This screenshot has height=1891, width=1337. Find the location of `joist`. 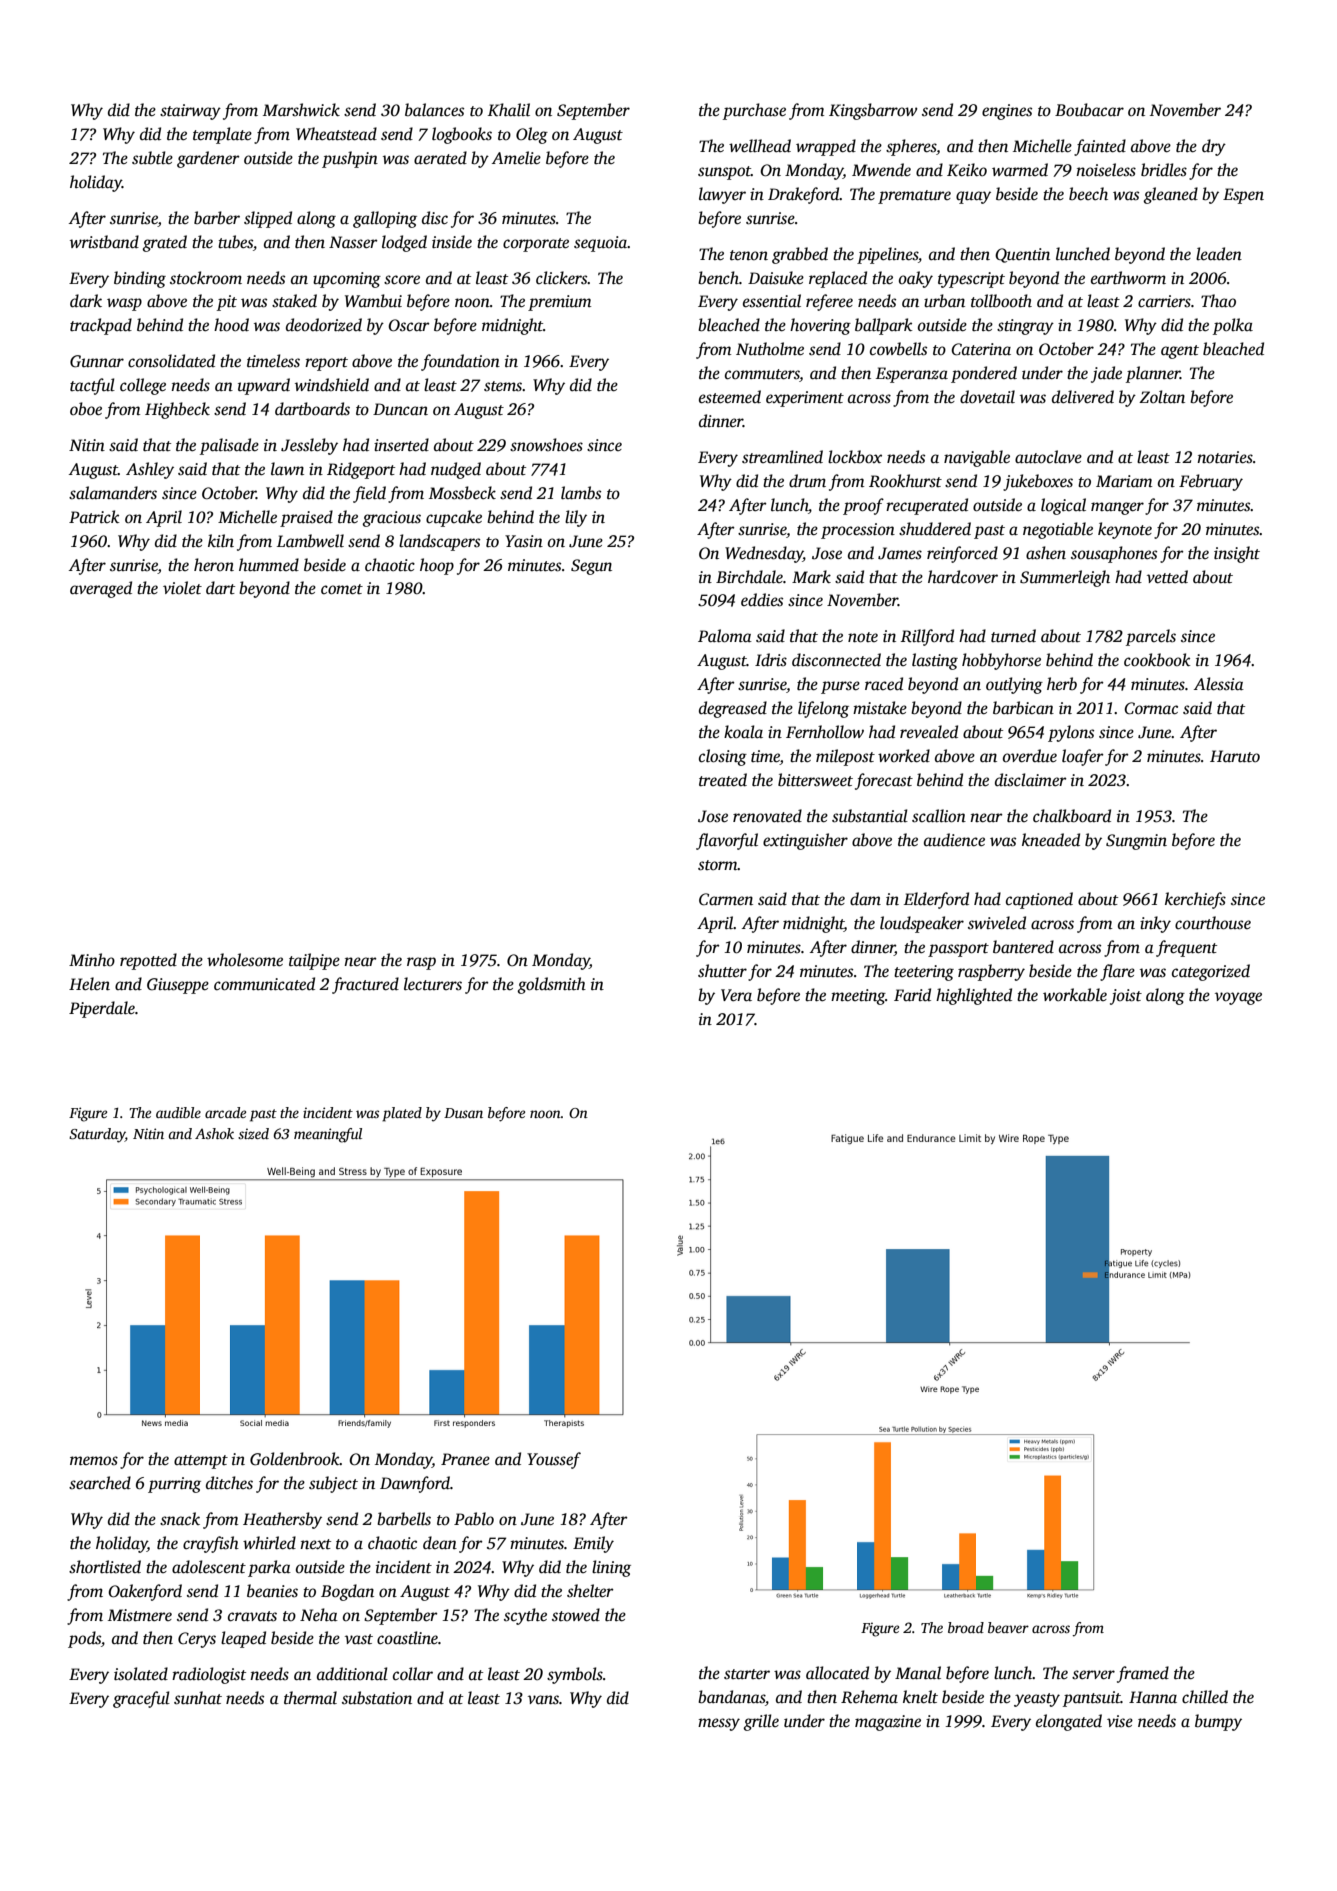

joist is located at coordinates (1126, 997).
